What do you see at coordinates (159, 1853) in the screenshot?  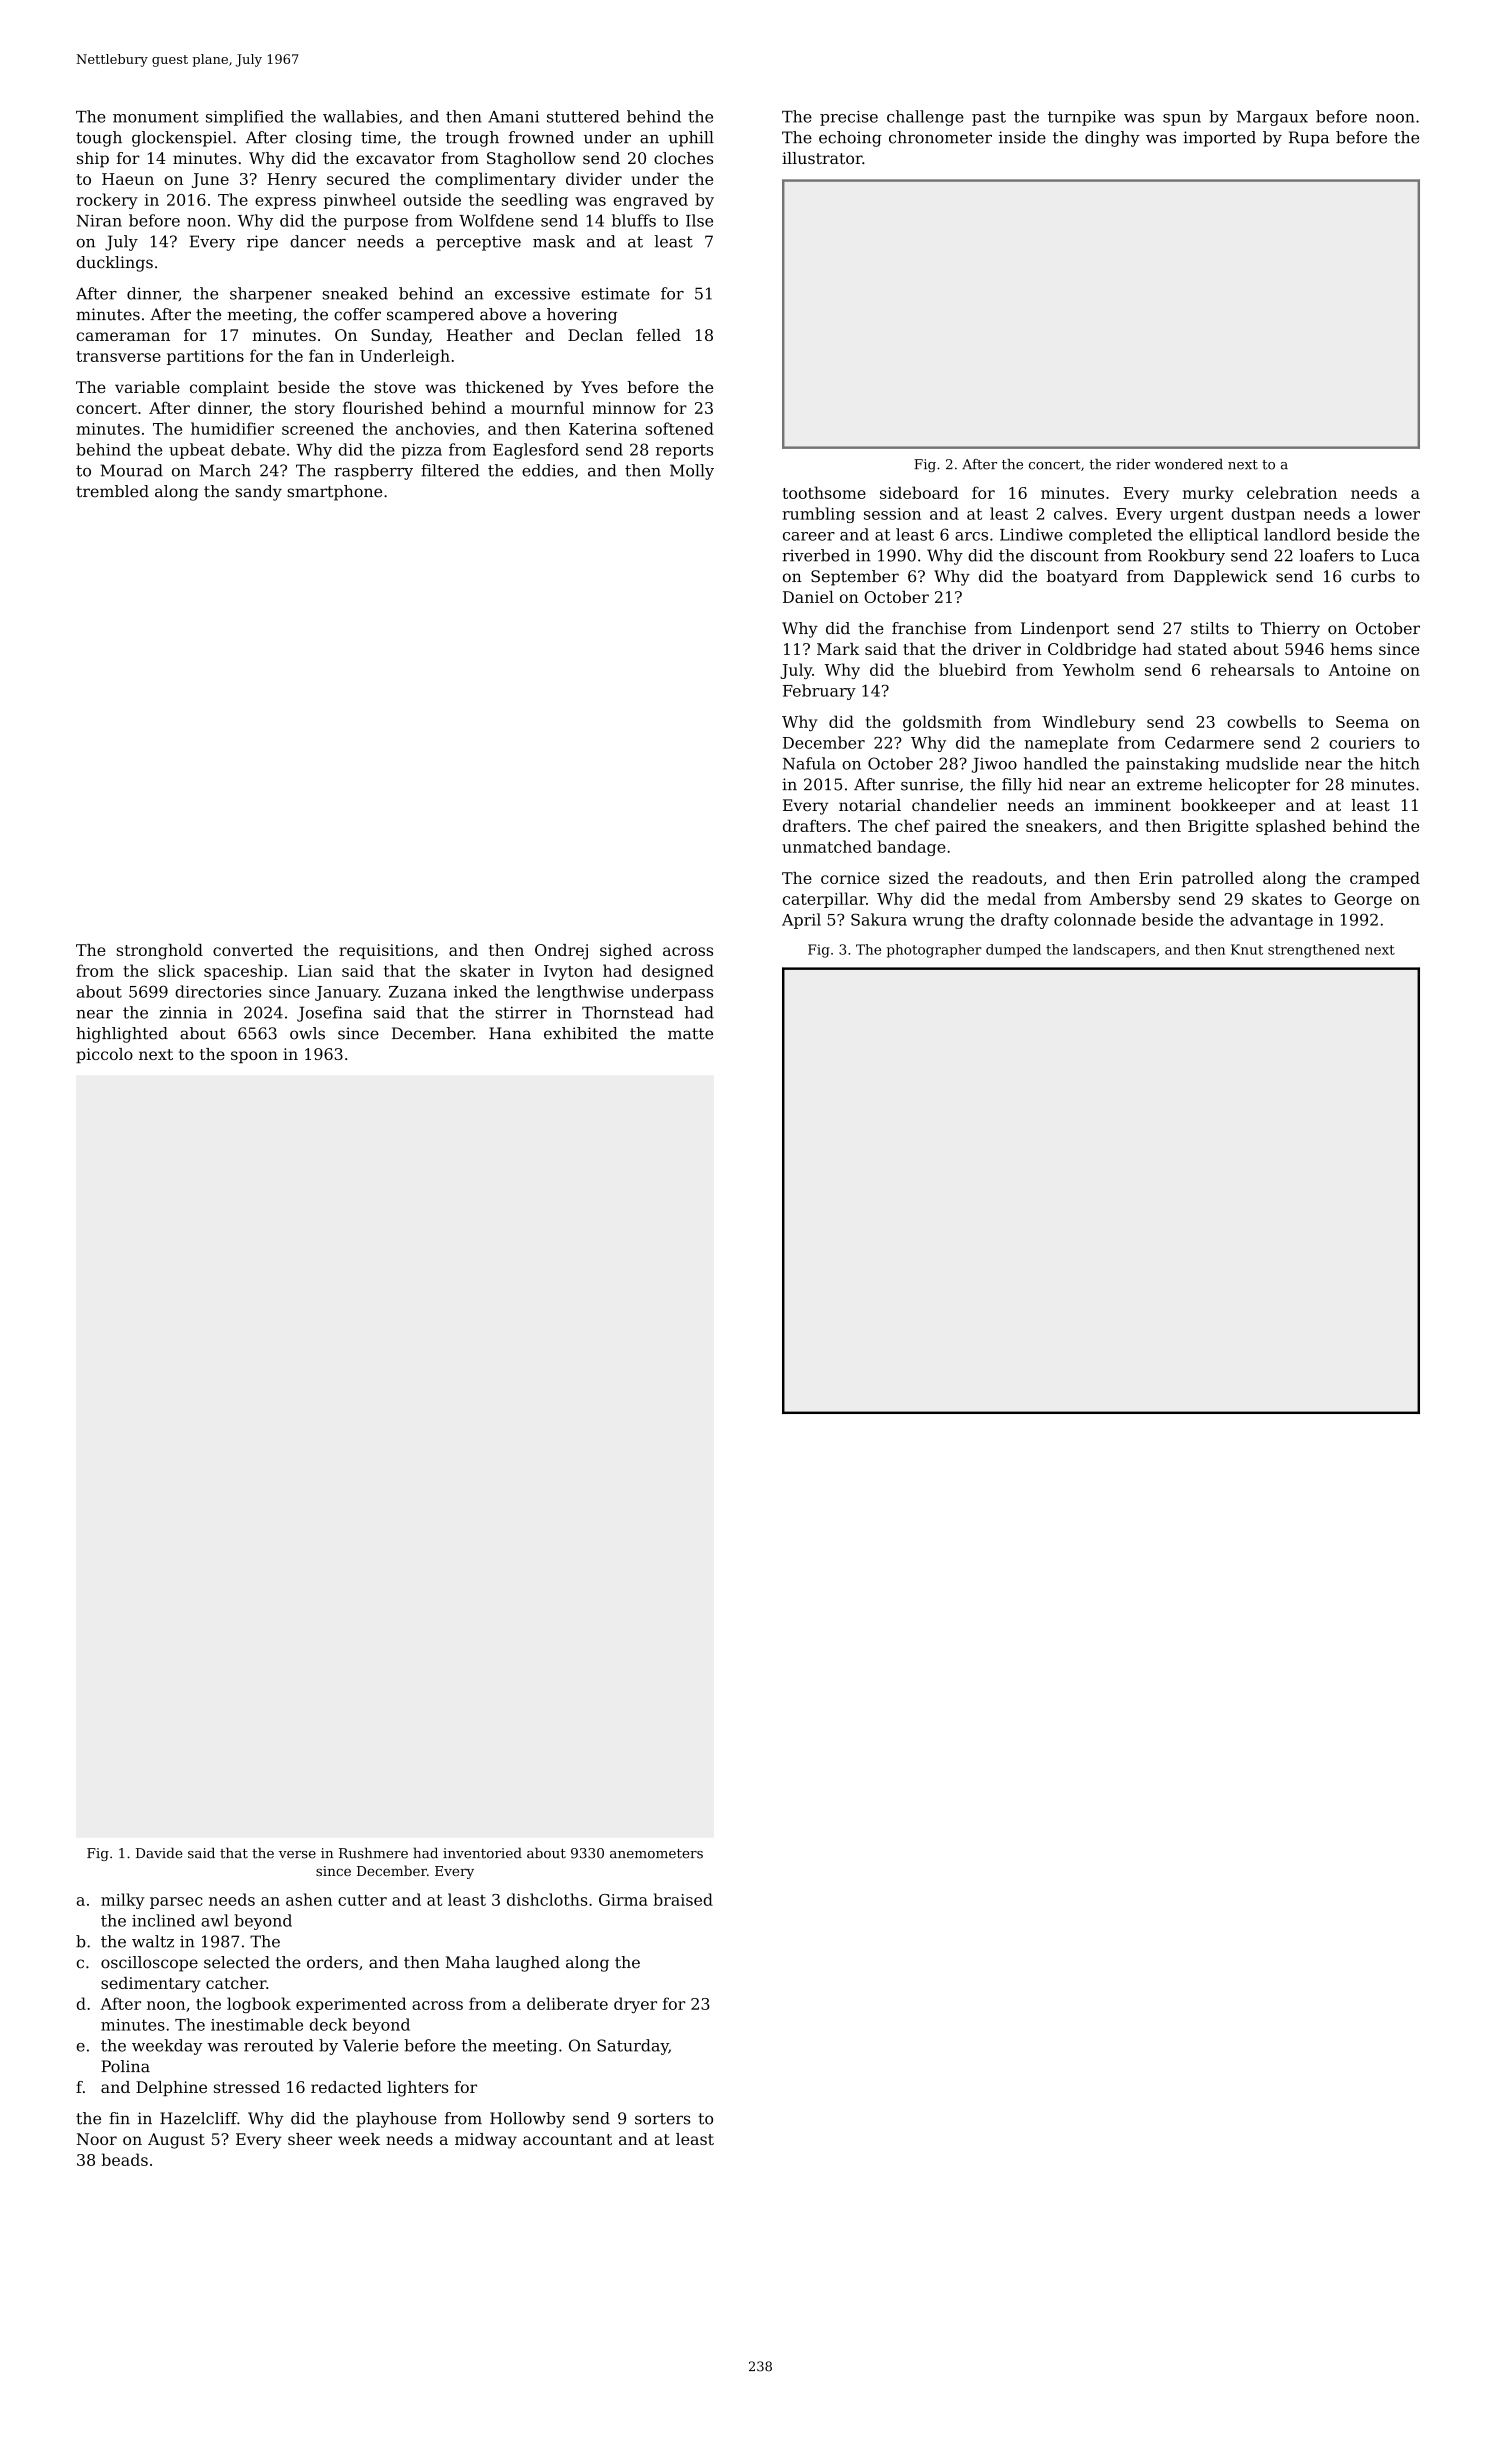 I see `Davide` at bounding box center [159, 1853].
